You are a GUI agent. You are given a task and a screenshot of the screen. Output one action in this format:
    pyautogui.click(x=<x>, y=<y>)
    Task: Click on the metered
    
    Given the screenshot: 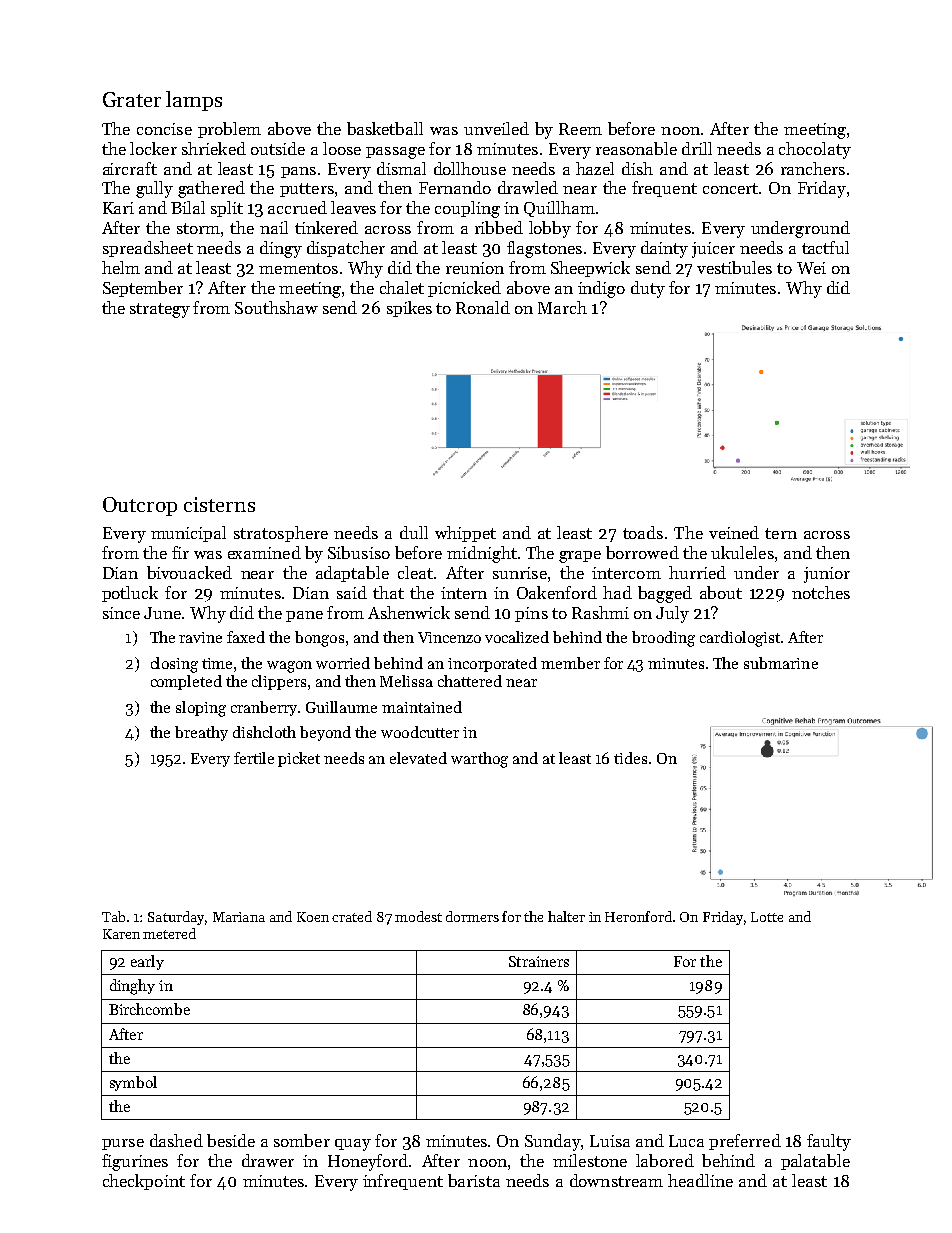 What is the action you would take?
    pyautogui.click(x=169, y=933)
